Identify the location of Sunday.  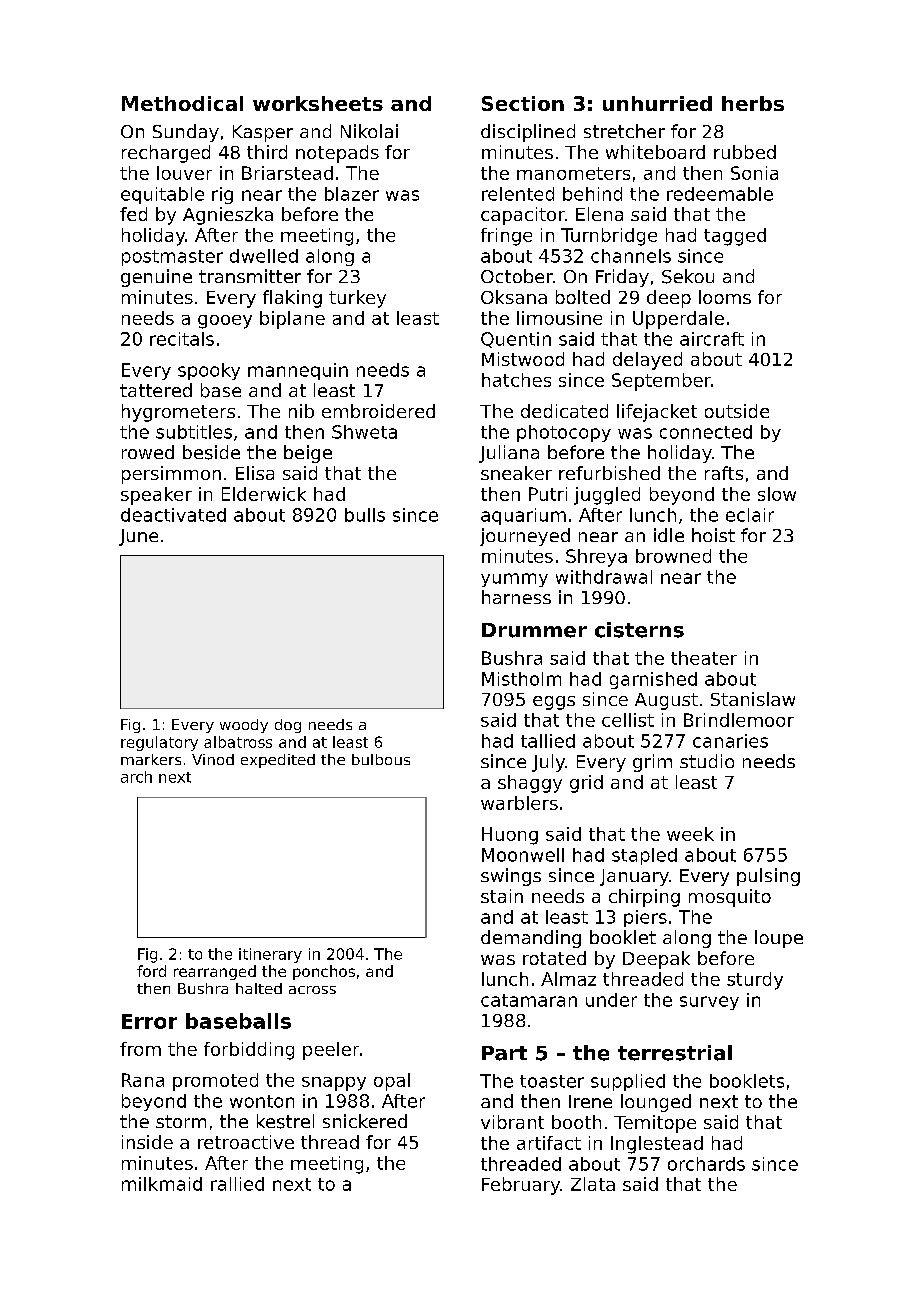
(186, 133).
